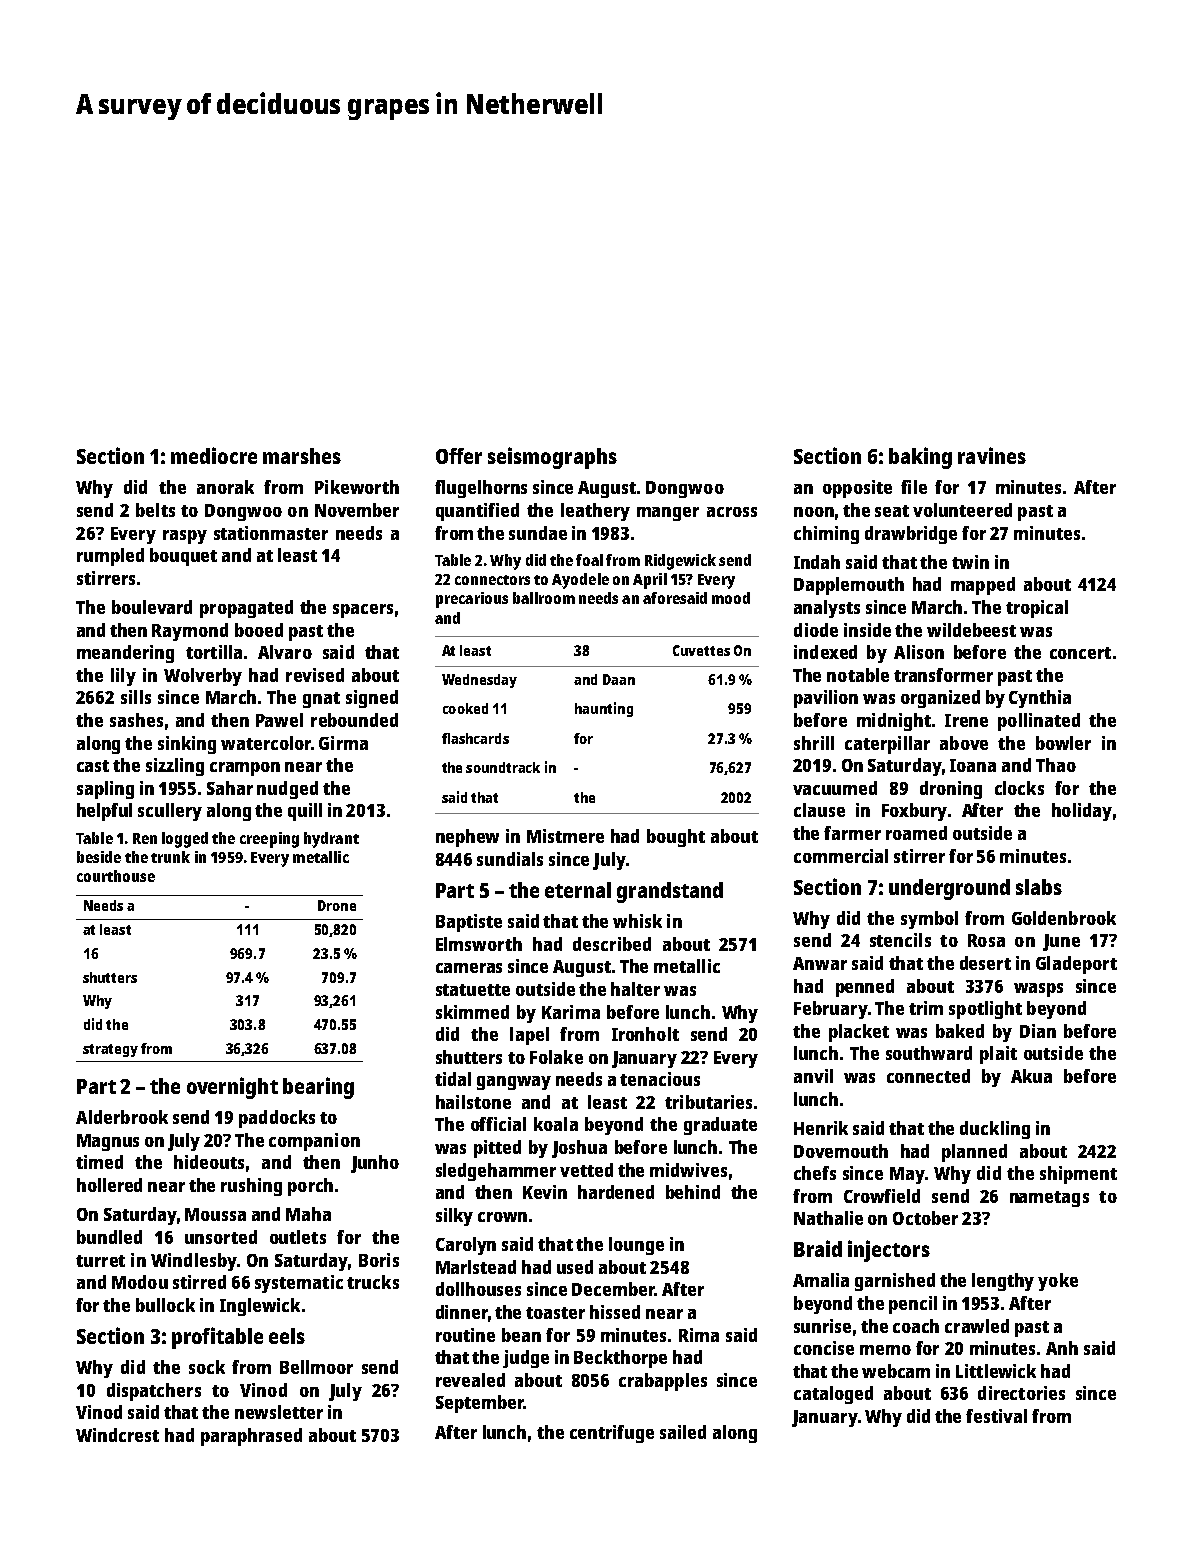 The height and width of the screenshot is (1544, 1193). I want to click on midwives, so click(688, 1170).
